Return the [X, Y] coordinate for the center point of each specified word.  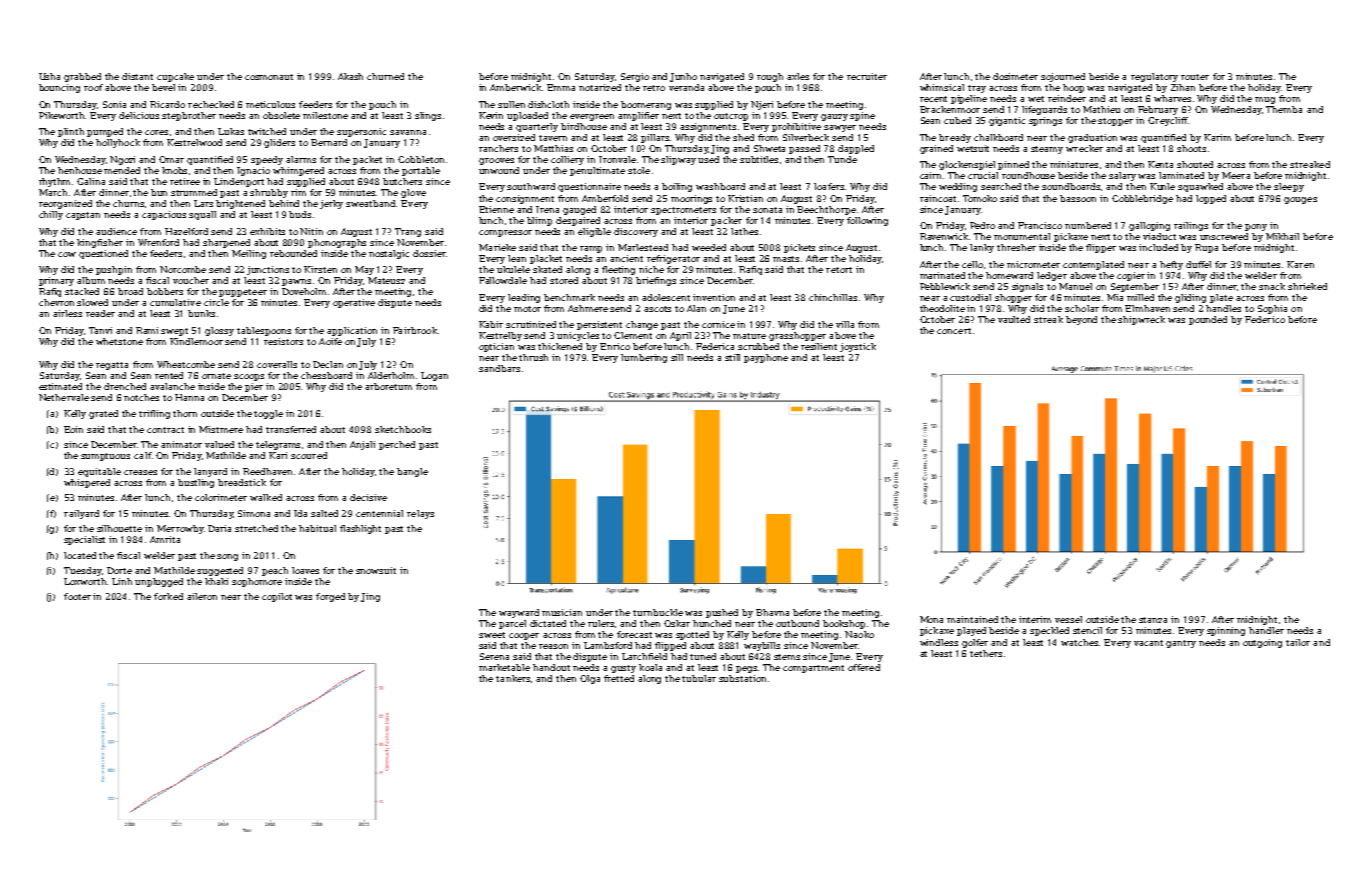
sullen [511, 104]
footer [77, 596]
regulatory [1154, 77]
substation [742, 678]
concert [954, 331]
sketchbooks [403, 429]
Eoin [73, 429]
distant [137, 76]
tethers [986, 653]
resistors [283, 341]
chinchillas [833, 297]
